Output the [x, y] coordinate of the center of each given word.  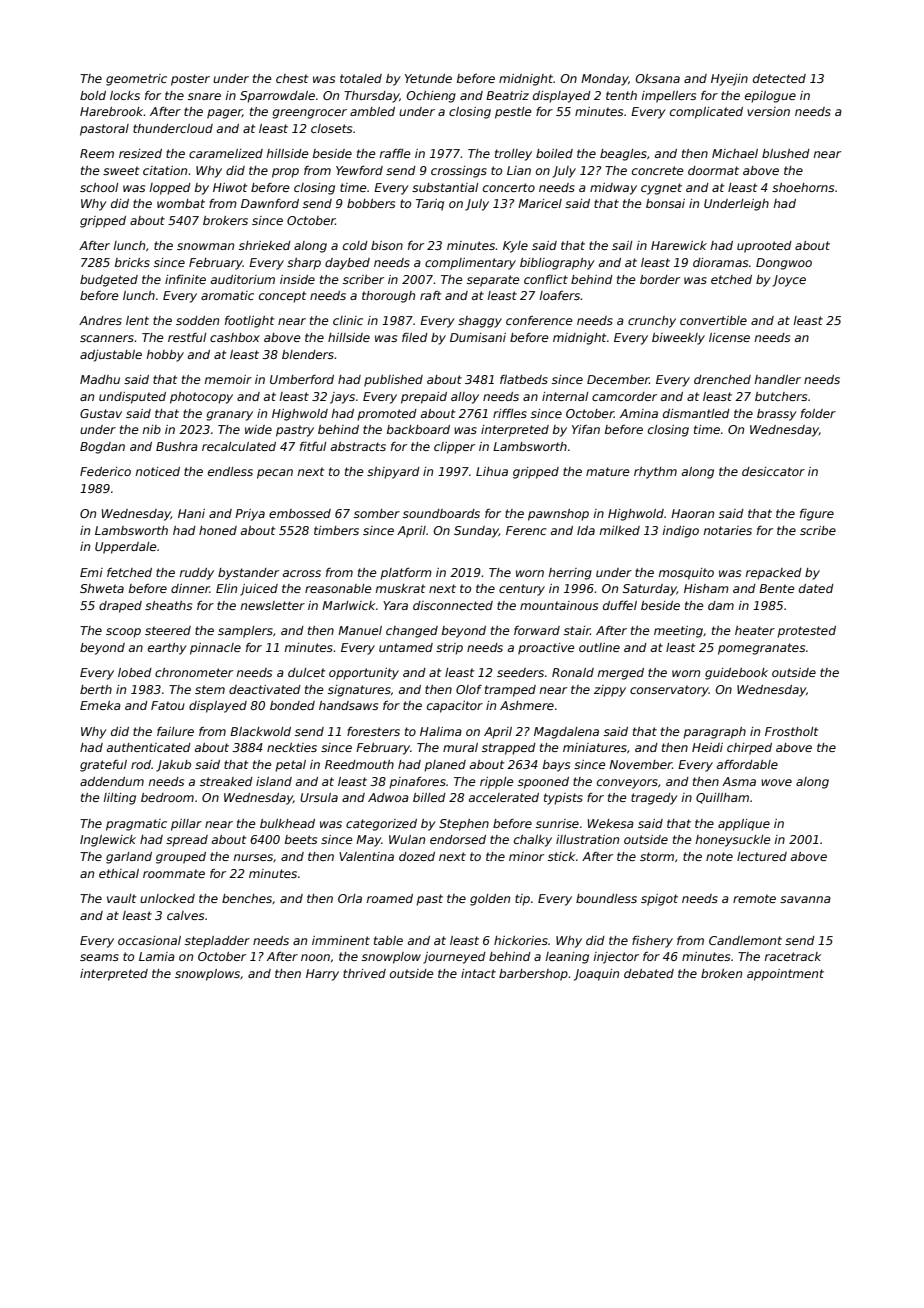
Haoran [692, 513]
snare [204, 96]
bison [387, 245]
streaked [226, 781]
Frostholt [791, 731]
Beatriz [507, 95]
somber [377, 513]
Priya [250, 515]
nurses [253, 857]
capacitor [455, 707]
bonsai [665, 203]
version [768, 111]
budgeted [109, 281]
